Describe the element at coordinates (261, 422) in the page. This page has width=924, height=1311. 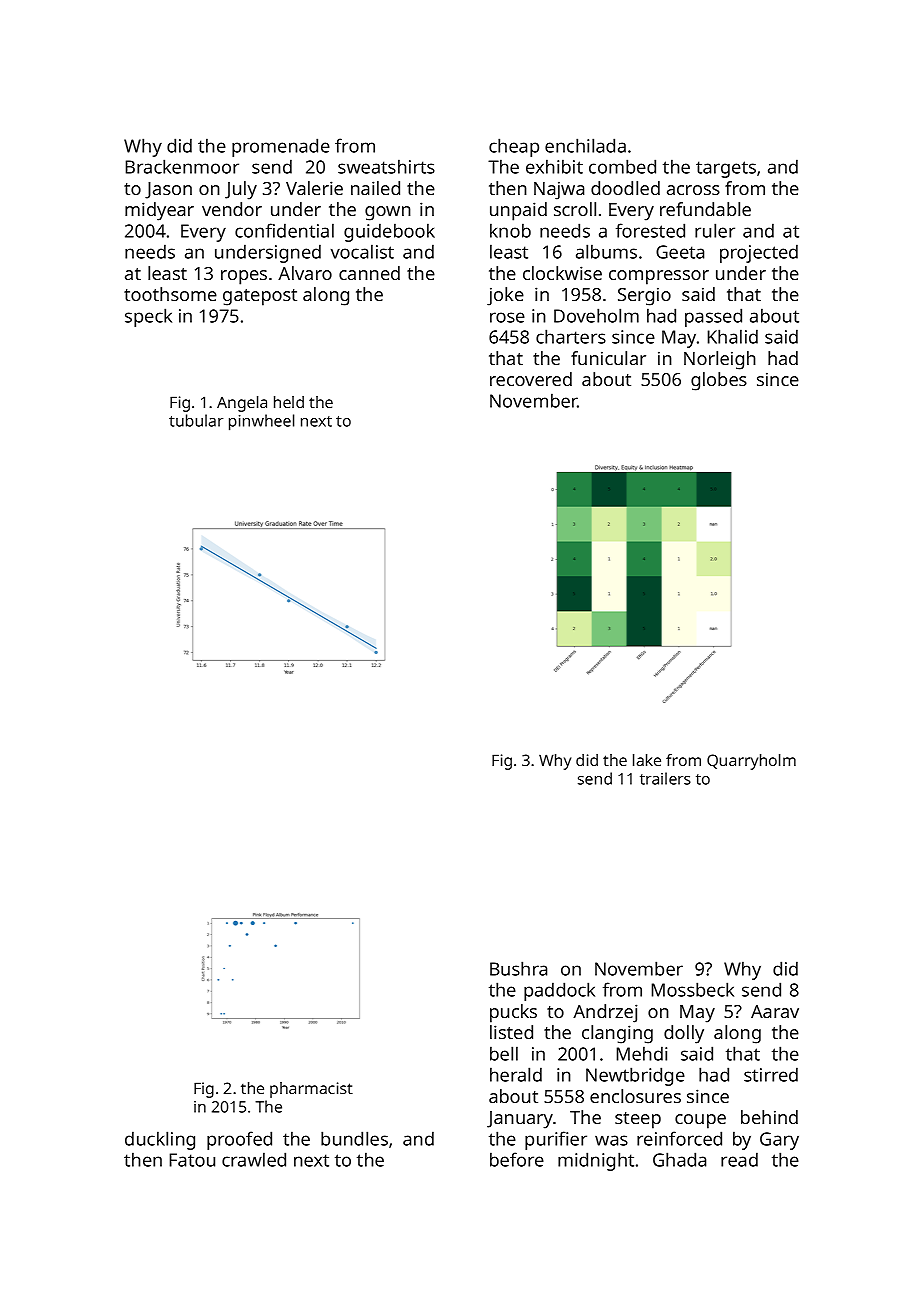
I see `pinwheel` at that location.
